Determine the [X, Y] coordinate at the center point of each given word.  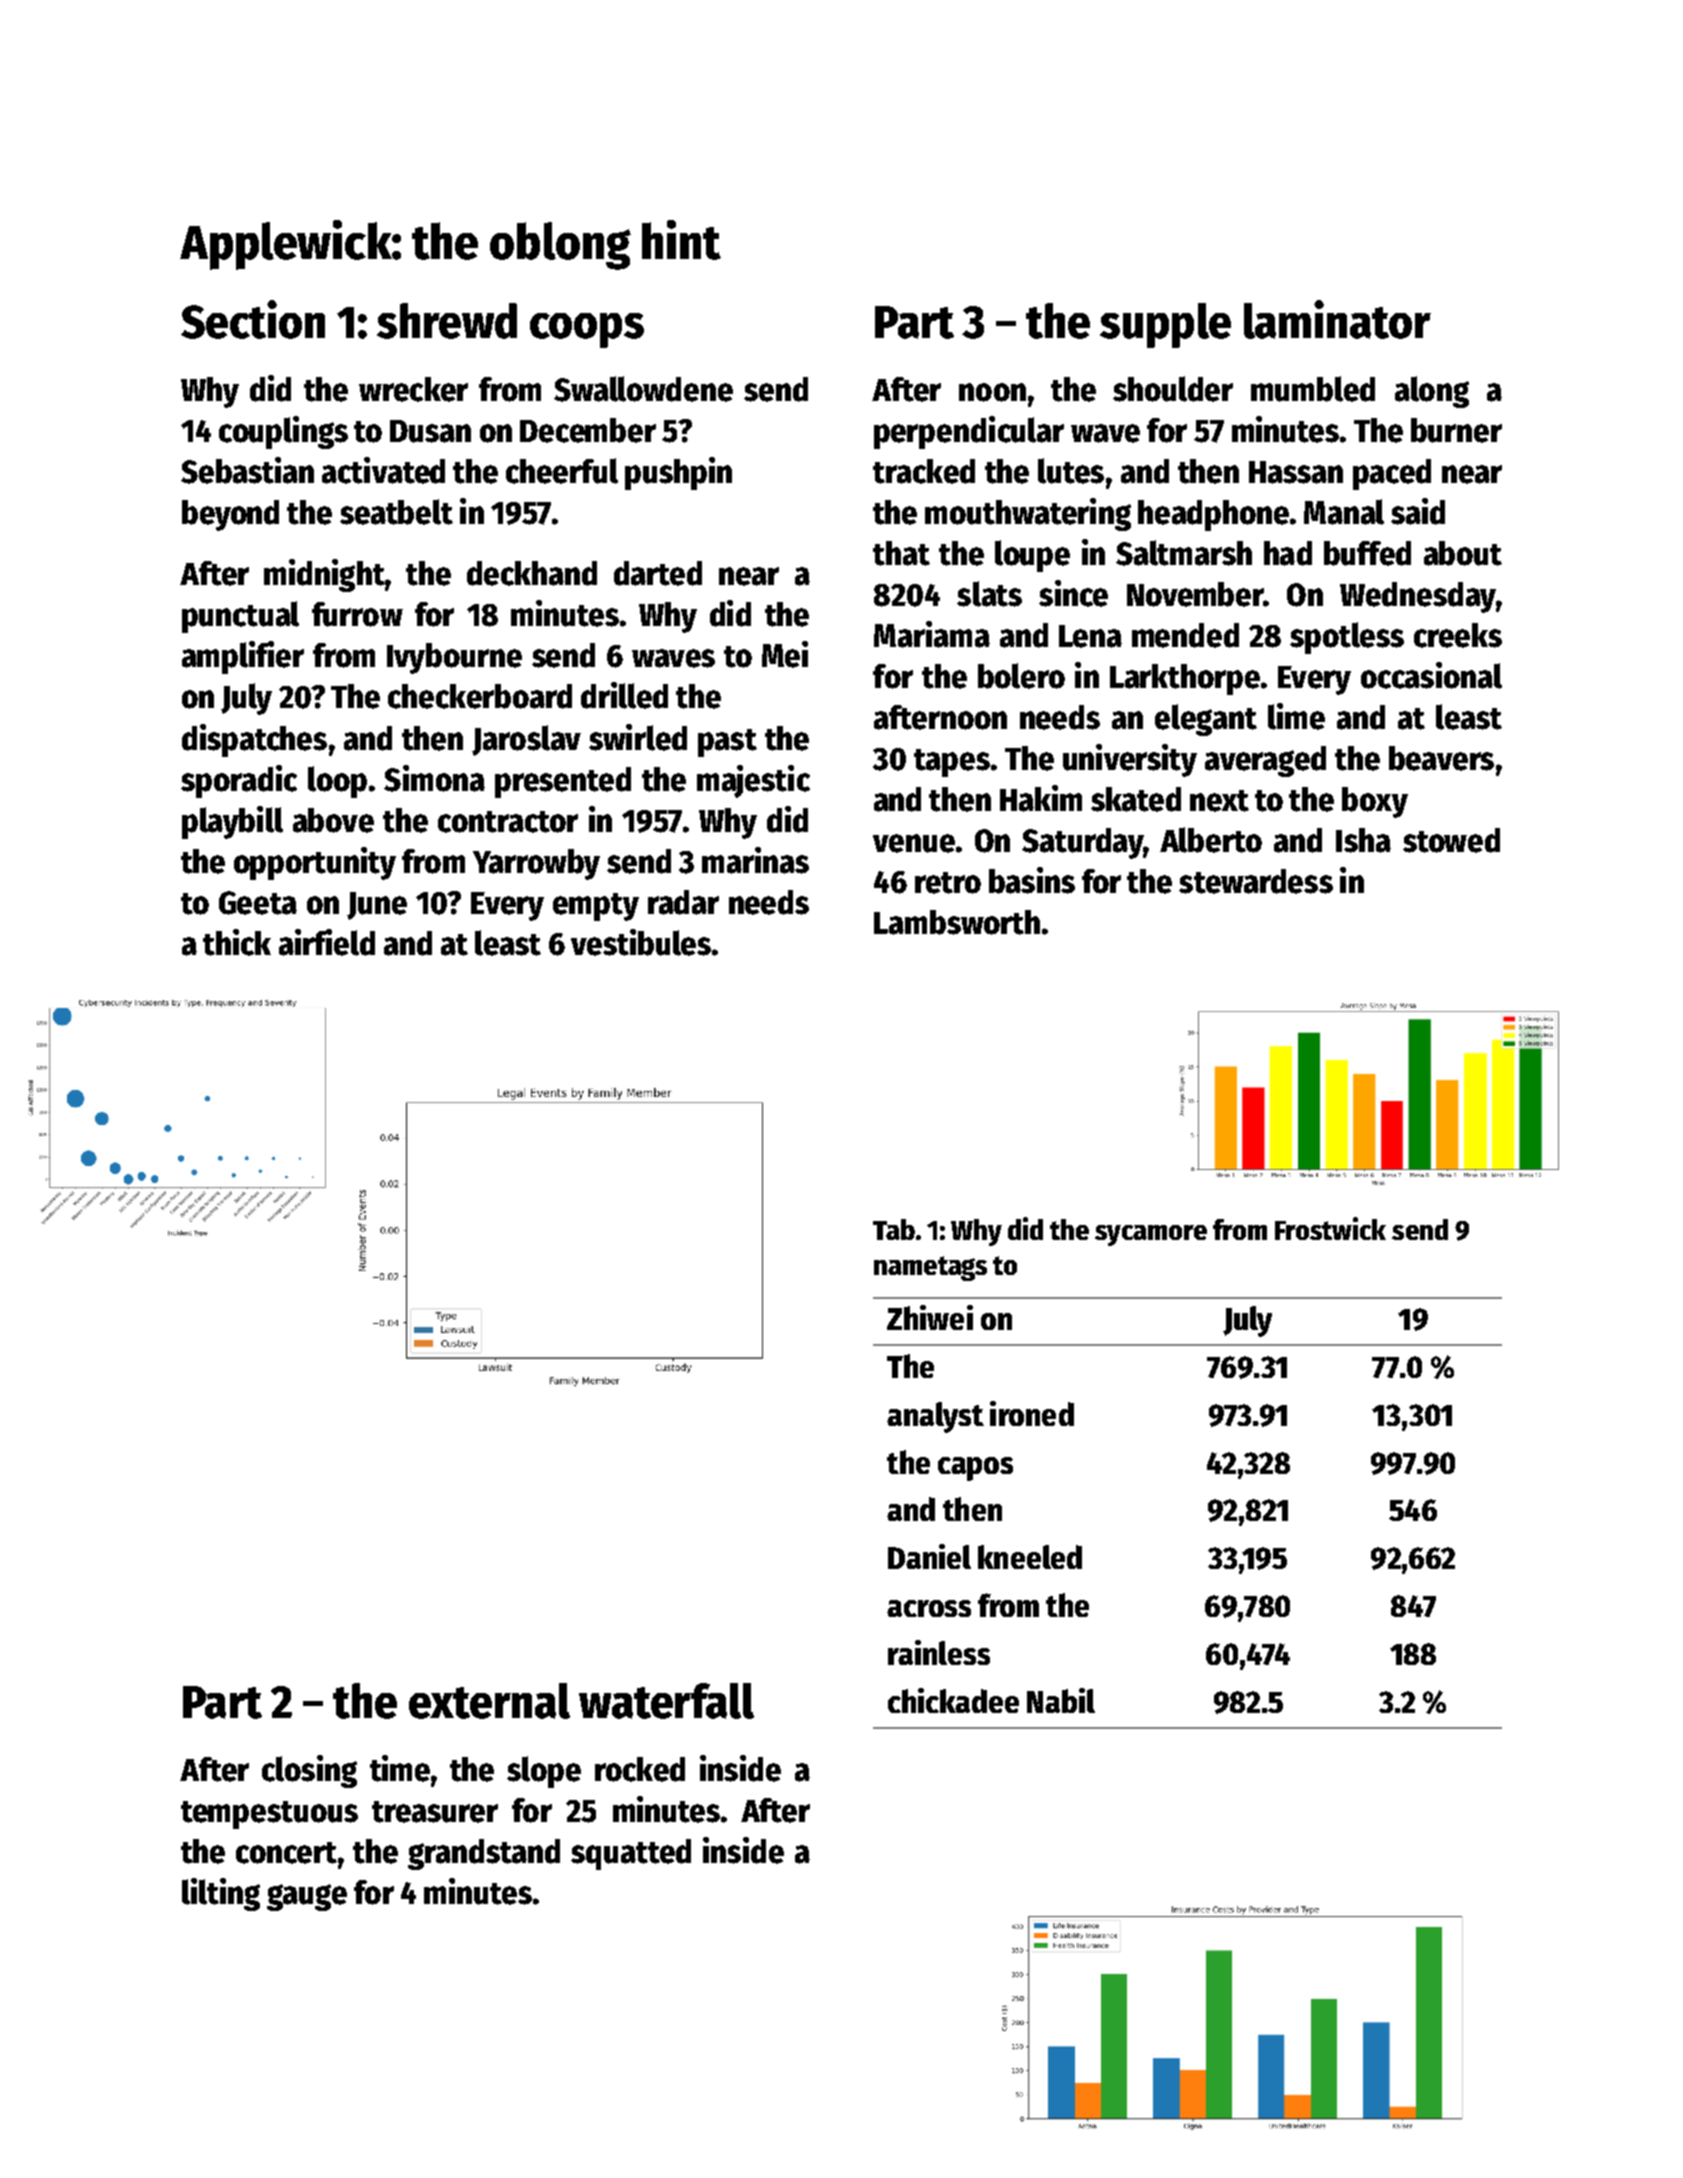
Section [253, 319]
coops [587, 330]
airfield [327, 942]
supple [1165, 325]
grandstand [484, 1854]
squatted [631, 1854]
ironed [1032, 1413]
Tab [894, 1229]
